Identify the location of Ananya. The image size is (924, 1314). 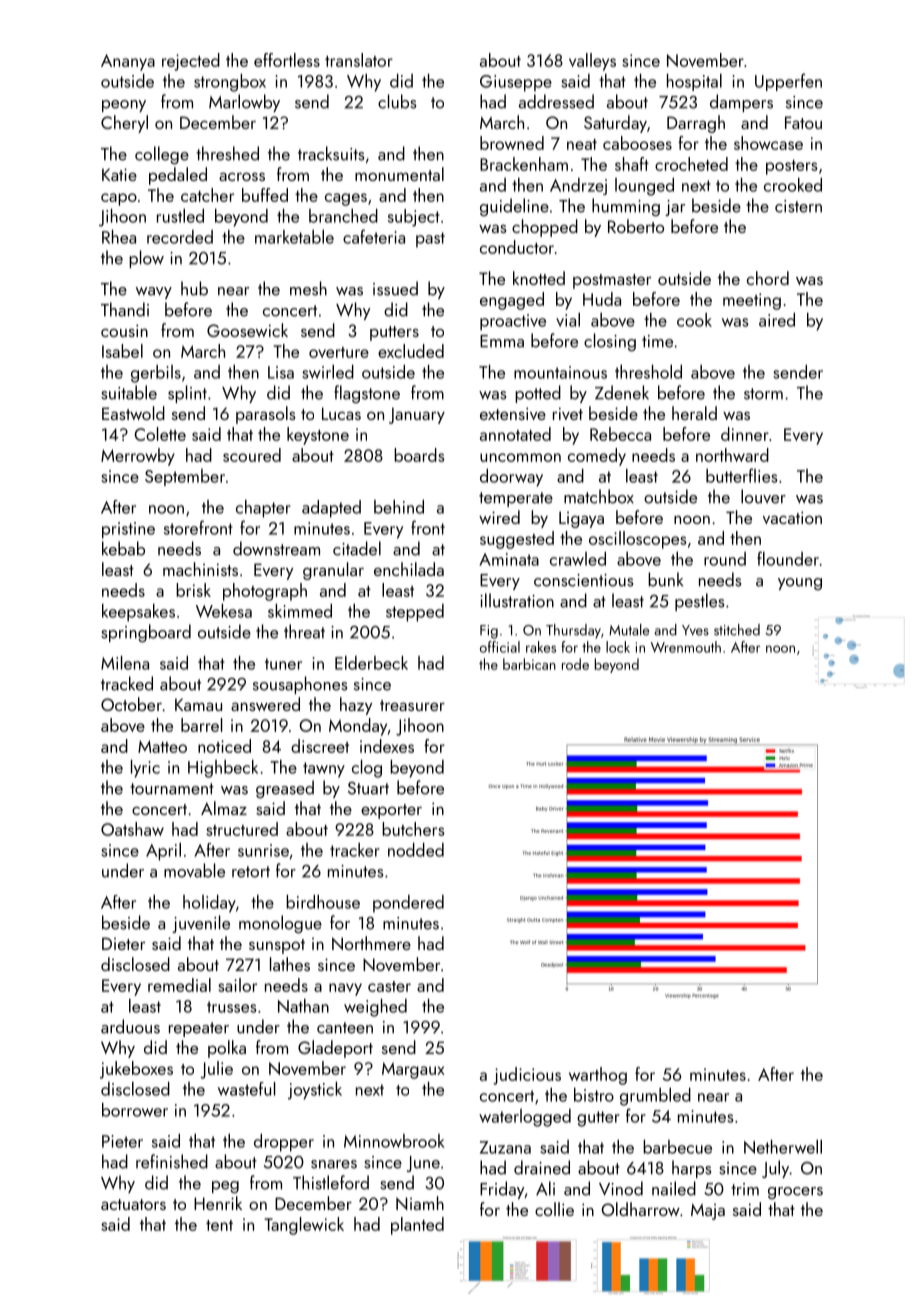
(128, 62).
